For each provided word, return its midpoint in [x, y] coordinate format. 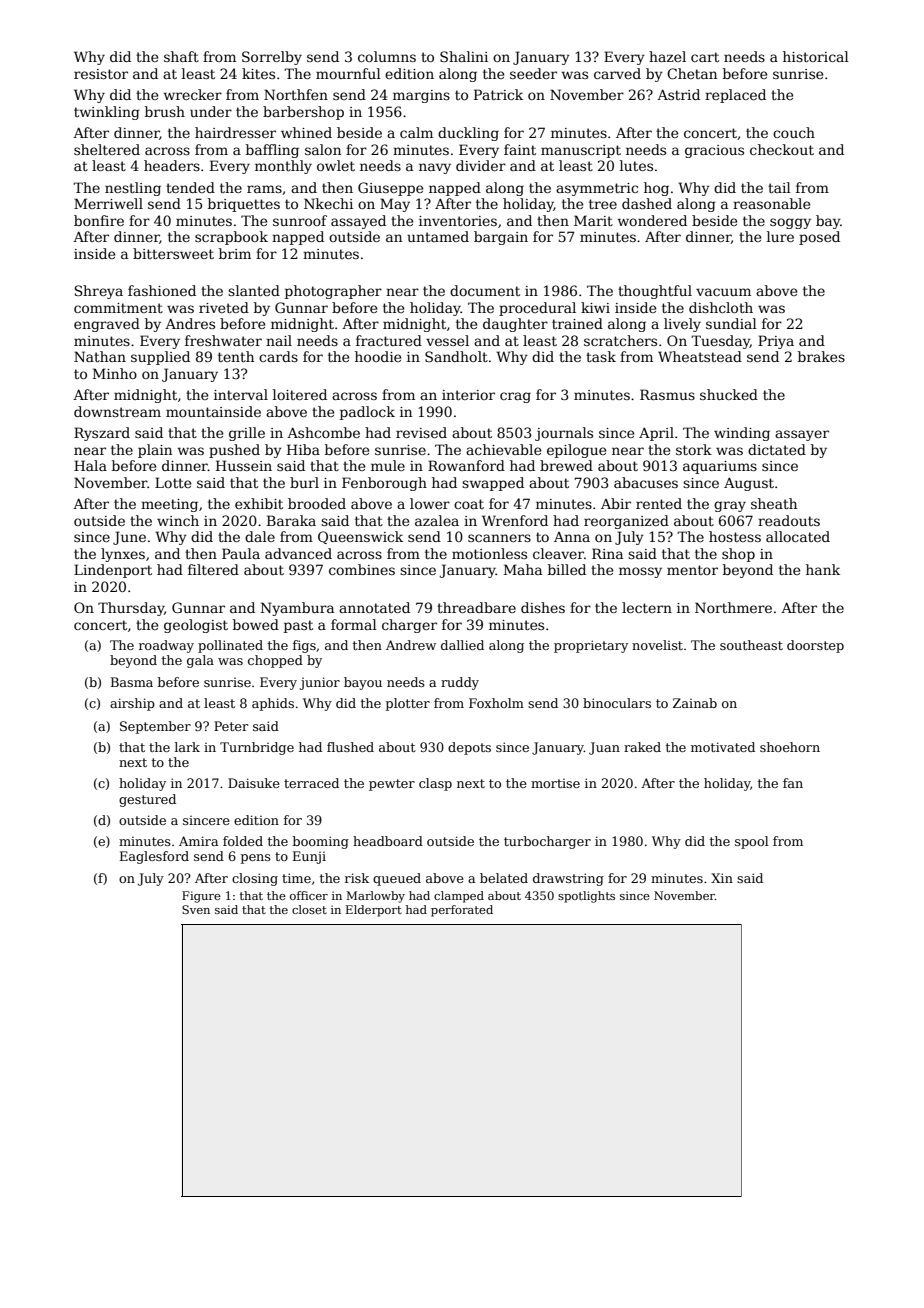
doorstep [815, 646]
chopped [275, 661]
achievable [503, 449]
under [211, 111]
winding [742, 434]
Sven [196, 909]
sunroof [300, 220]
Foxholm [496, 703]
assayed [358, 222]
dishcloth [721, 307]
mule [388, 465]
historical [816, 56]
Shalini [464, 56]
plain [155, 451]
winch [178, 520]
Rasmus [667, 394]
